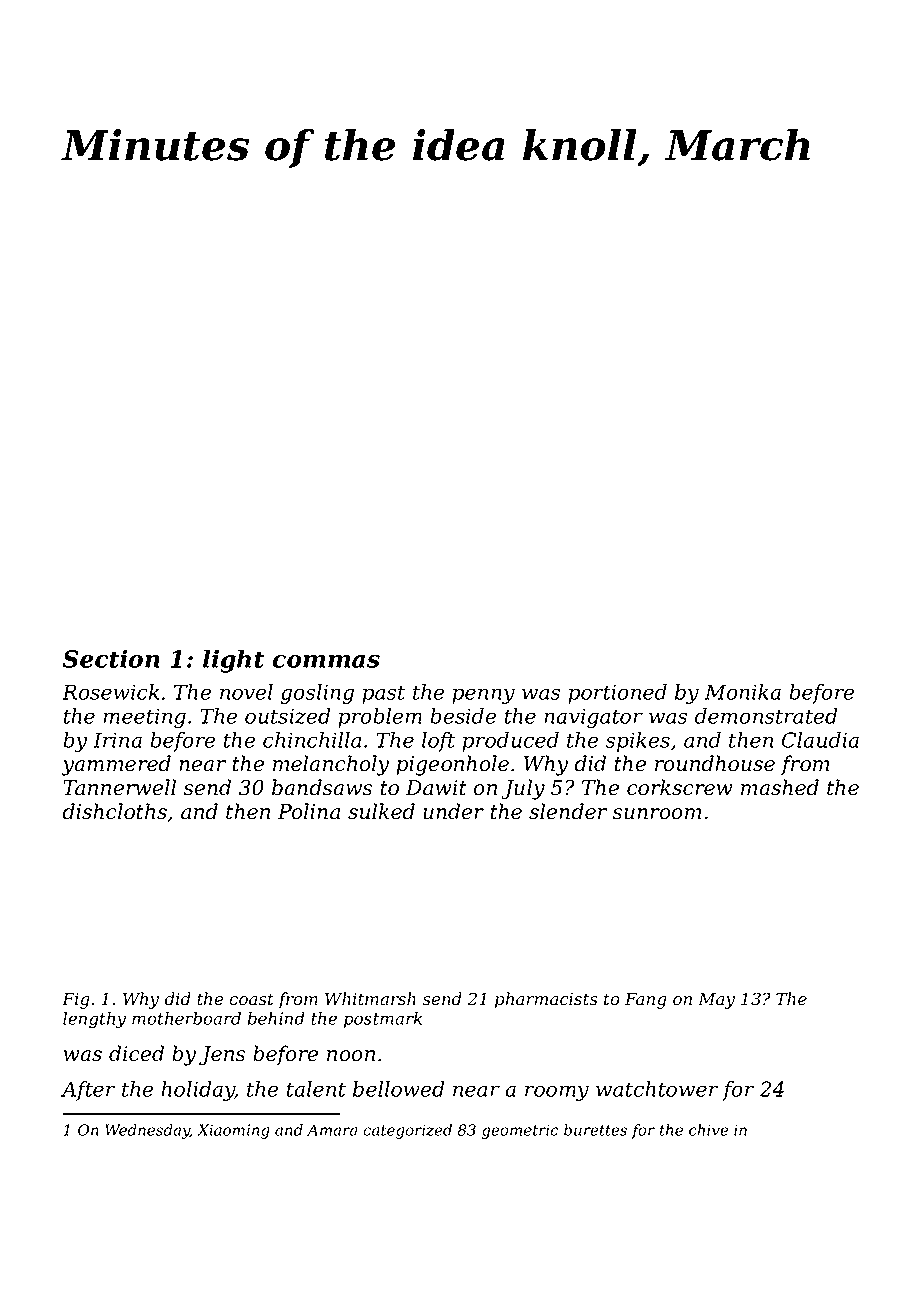 This document has height=1311, width=924. Describe the element at coordinates (309, 811) in the document. I see `Polina` at that location.
